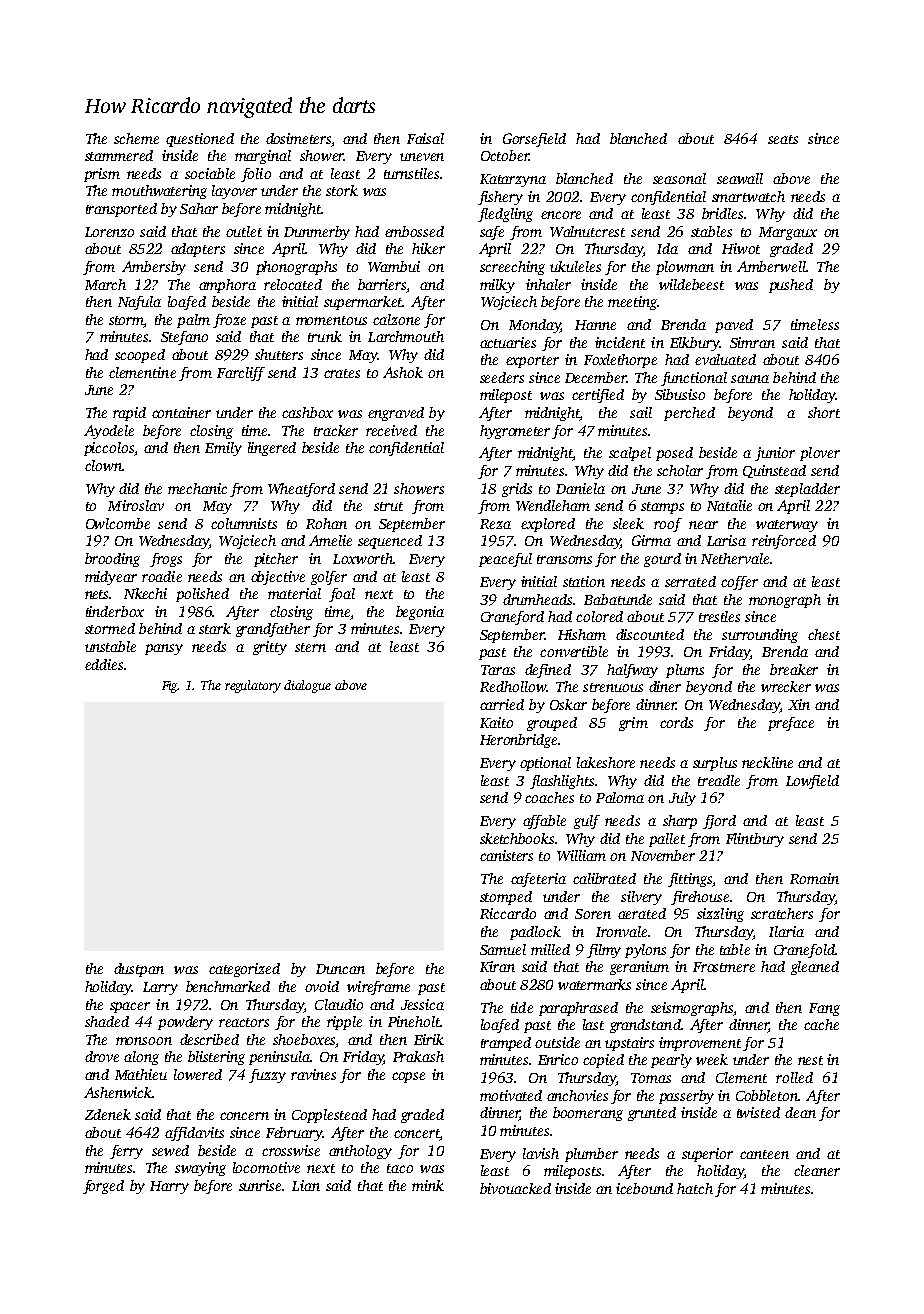 The image size is (924, 1314). I want to click on Gorsefield, so click(534, 140).
